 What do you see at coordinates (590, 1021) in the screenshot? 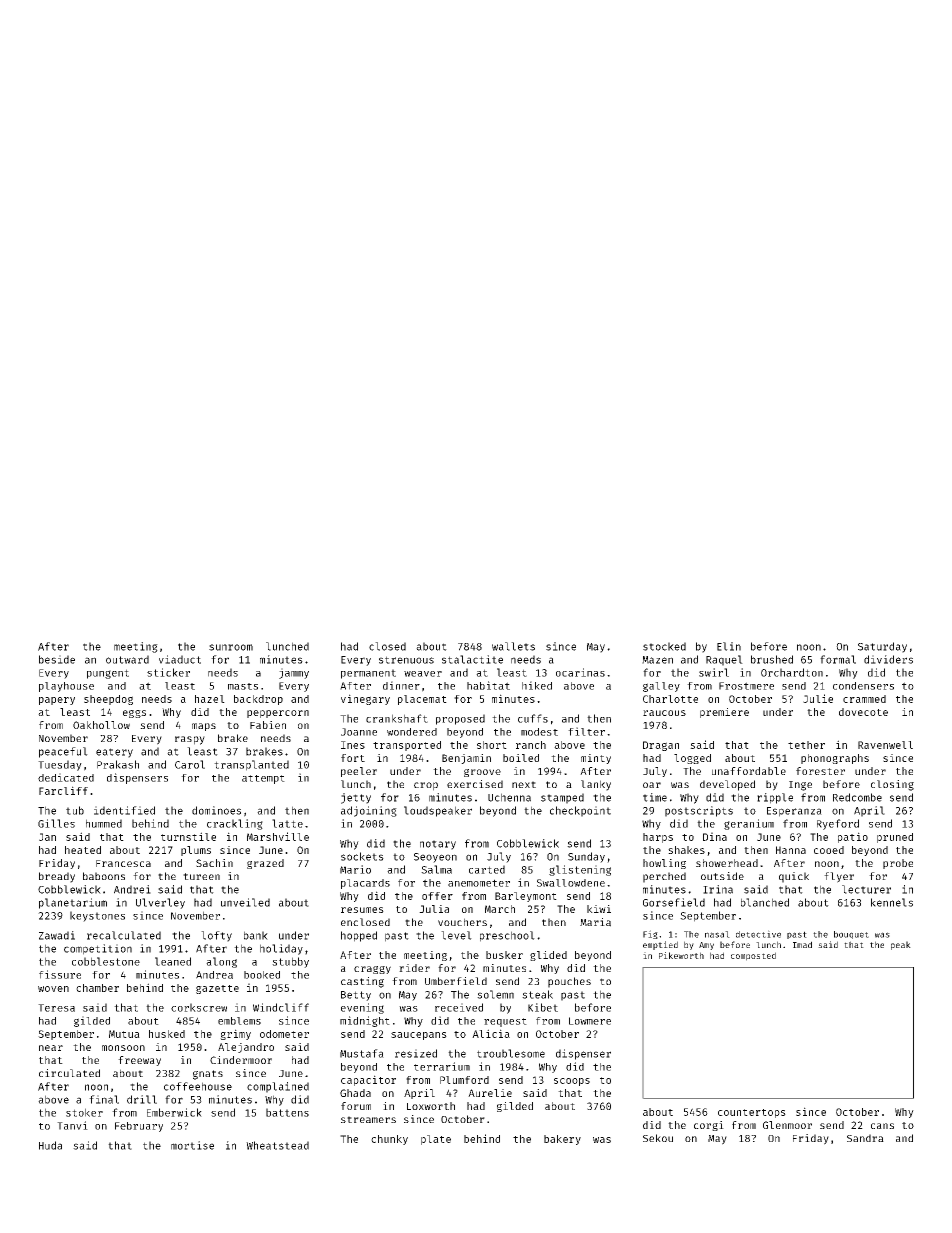
I see `Lowmere` at bounding box center [590, 1021].
